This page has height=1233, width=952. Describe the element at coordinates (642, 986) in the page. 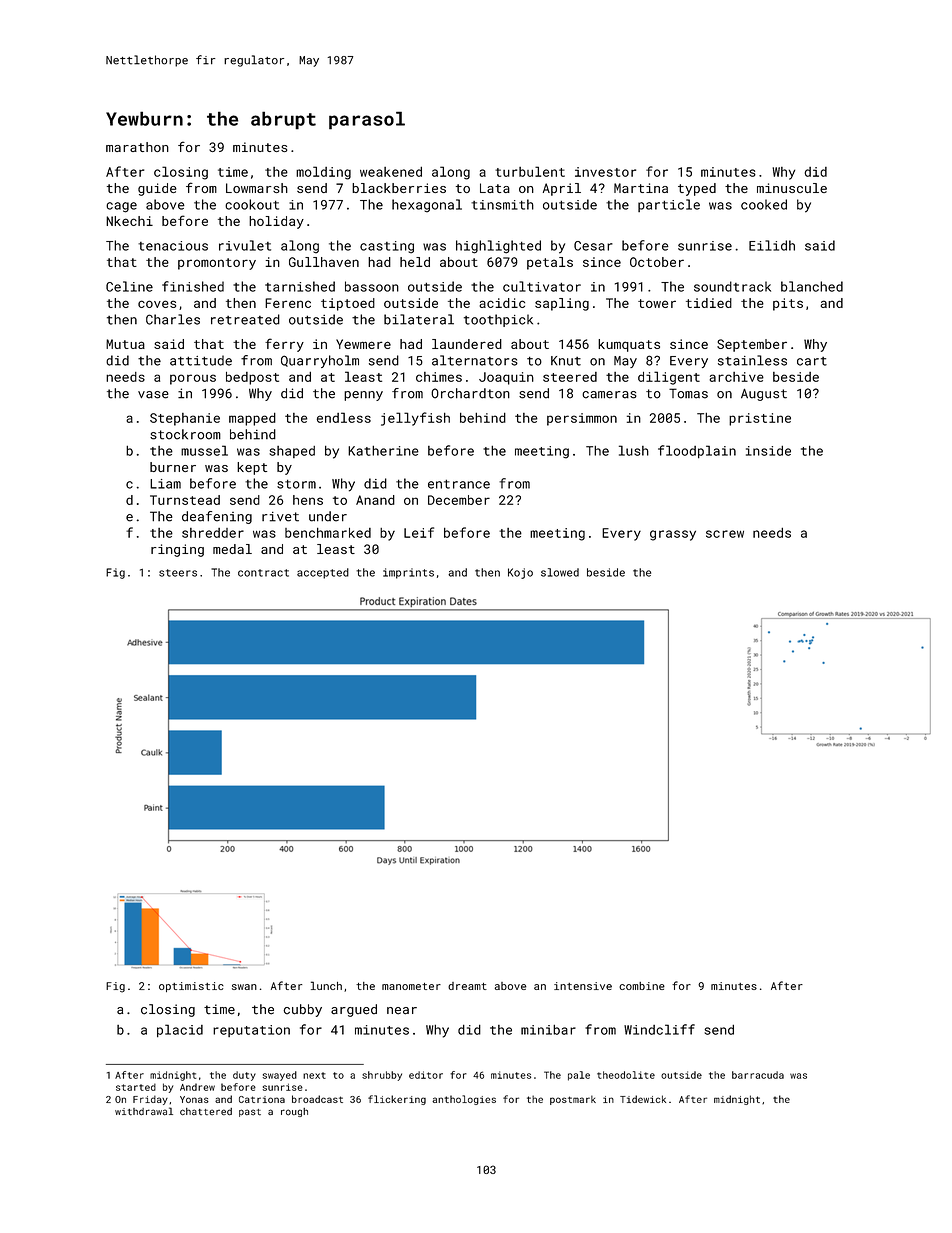

I see `combine` at that location.
